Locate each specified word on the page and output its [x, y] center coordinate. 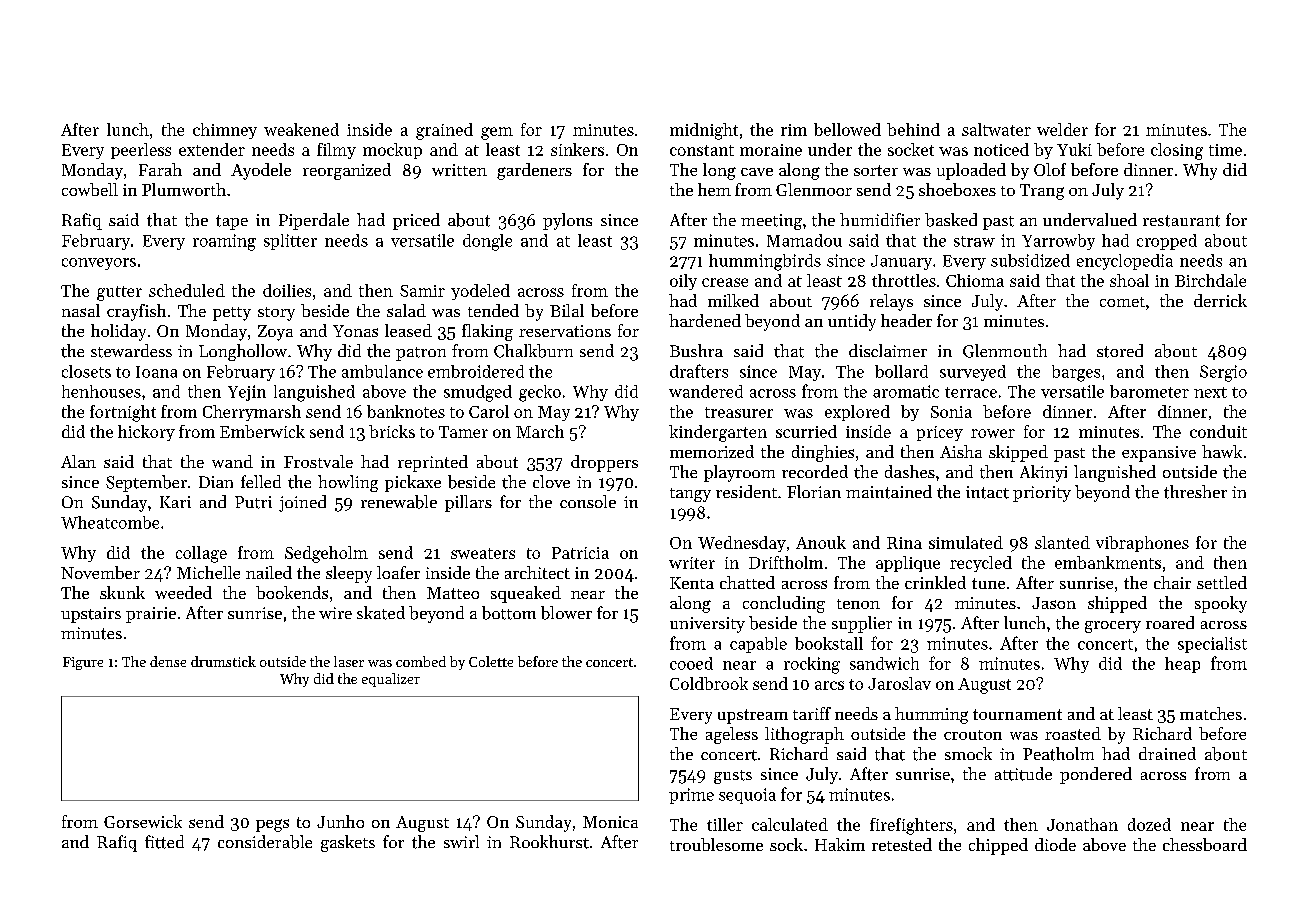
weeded [183, 592]
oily [683, 282]
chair [1172, 582]
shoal [1129, 280]
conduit [1218, 431]
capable [758, 645]
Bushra [696, 350]
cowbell [90, 189]
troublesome [716, 844]
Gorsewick [143, 821]
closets [86, 371]
